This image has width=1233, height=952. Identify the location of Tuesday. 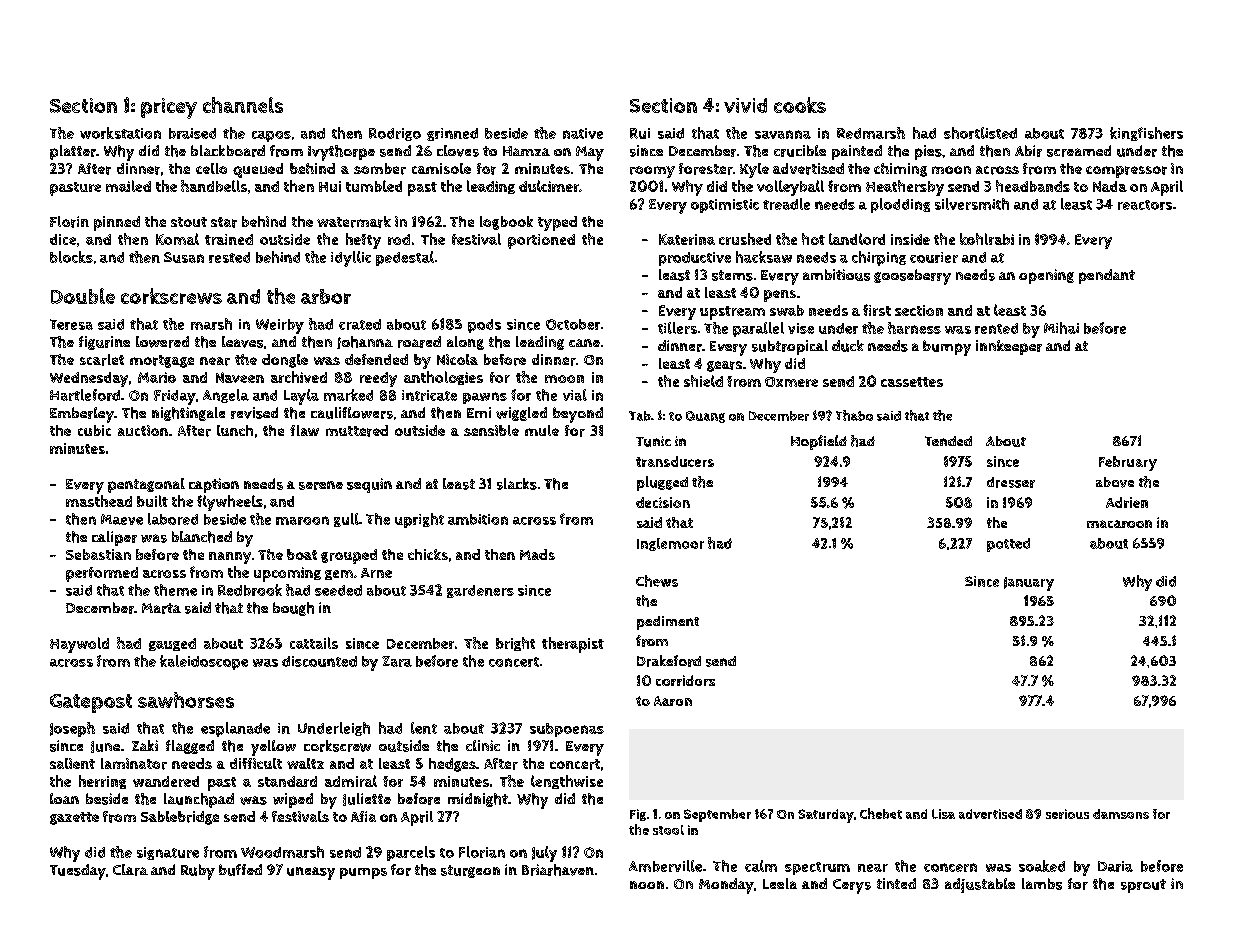
(78, 872).
